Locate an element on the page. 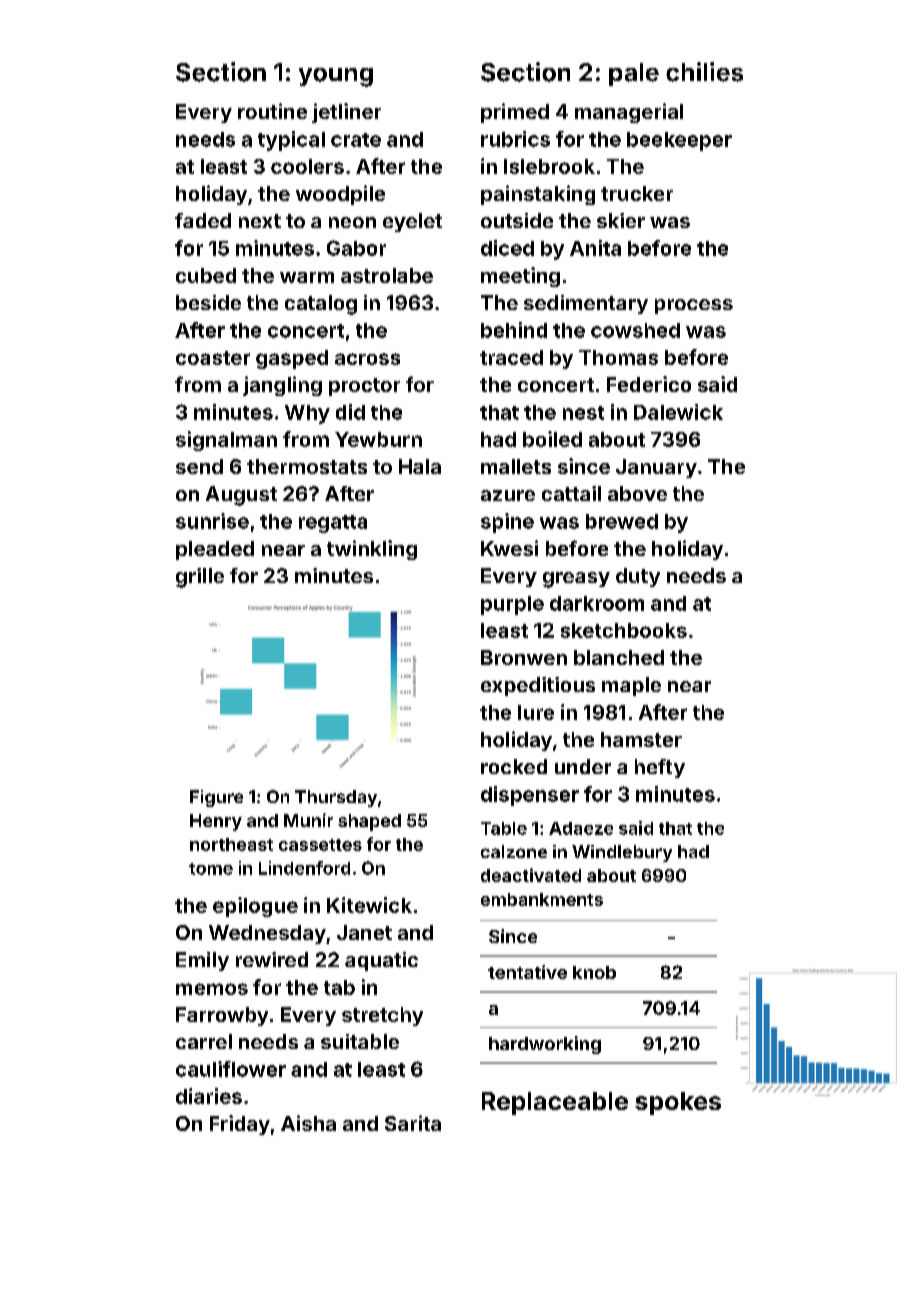 The image size is (924, 1311). grille is located at coordinates (200, 578).
